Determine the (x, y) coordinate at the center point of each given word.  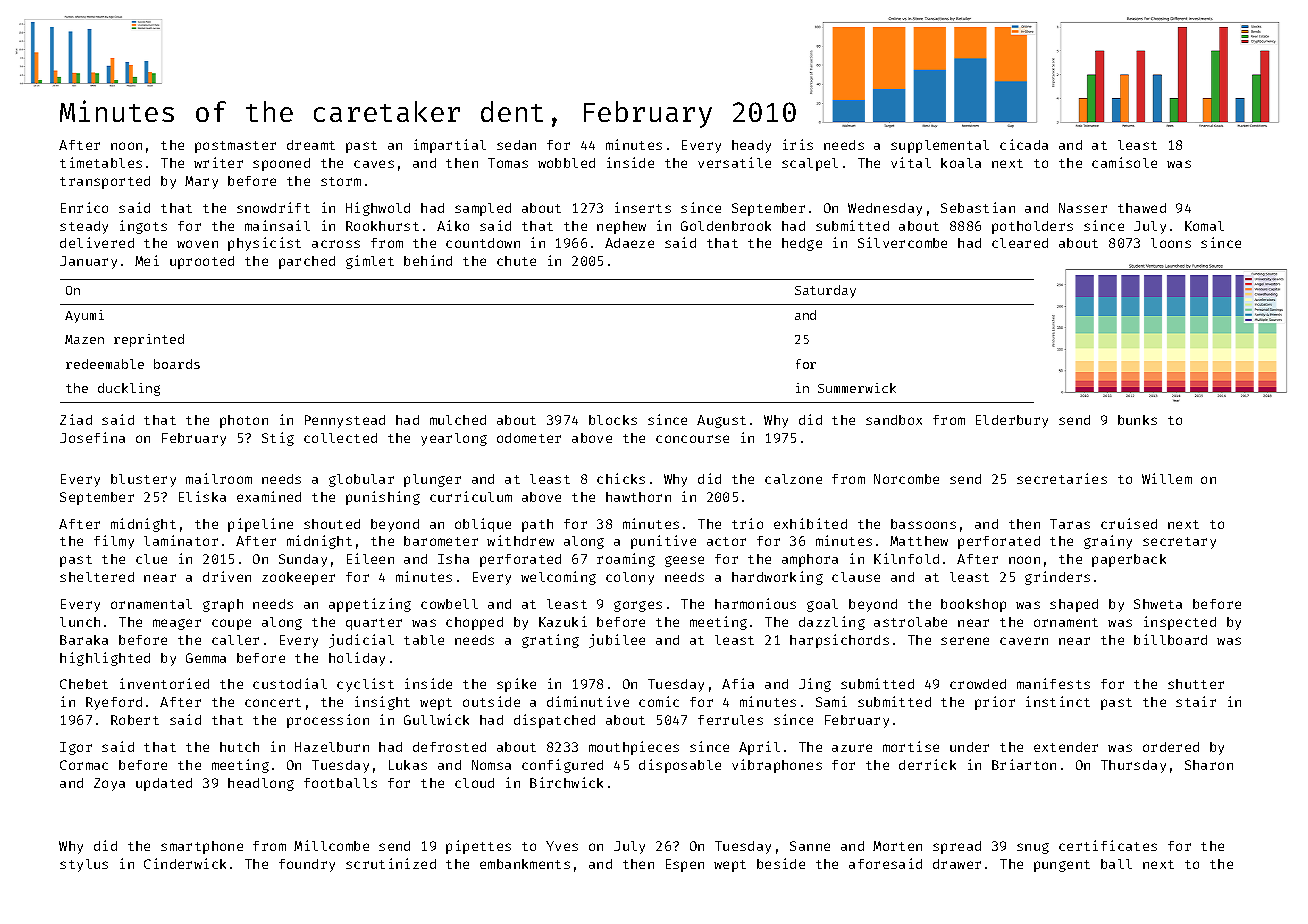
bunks (1137, 420)
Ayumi (84, 316)
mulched (458, 420)
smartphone (202, 847)
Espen (685, 865)
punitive (663, 542)
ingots (143, 227)
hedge (802, 244)
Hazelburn (332, 747)
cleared (1020, 243)
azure (852, 748)
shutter (1196, 684)
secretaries (1062, 478)
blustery (143, 480)
